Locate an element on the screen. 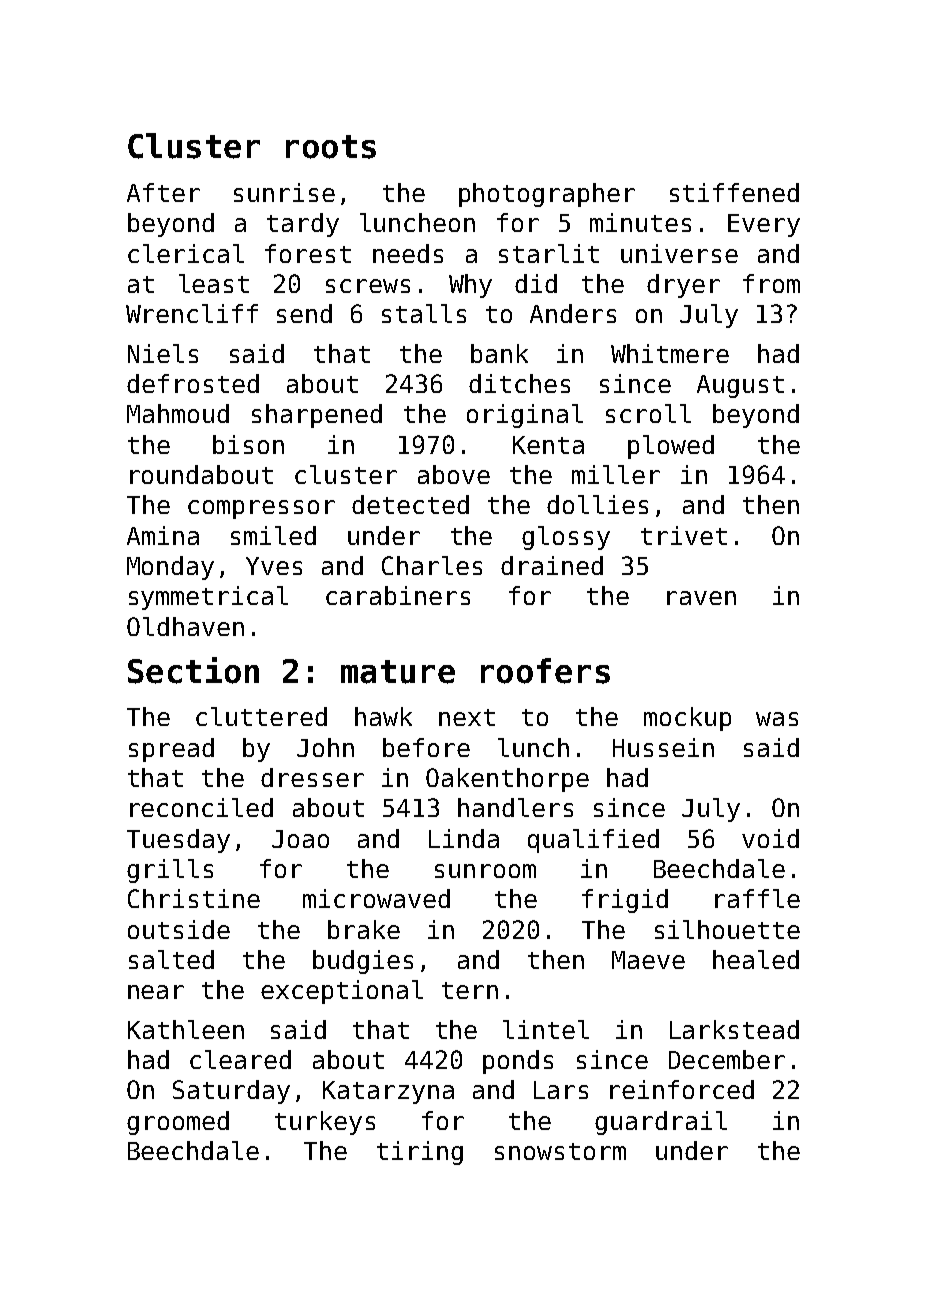  above is located at coordinates (454, 474).
